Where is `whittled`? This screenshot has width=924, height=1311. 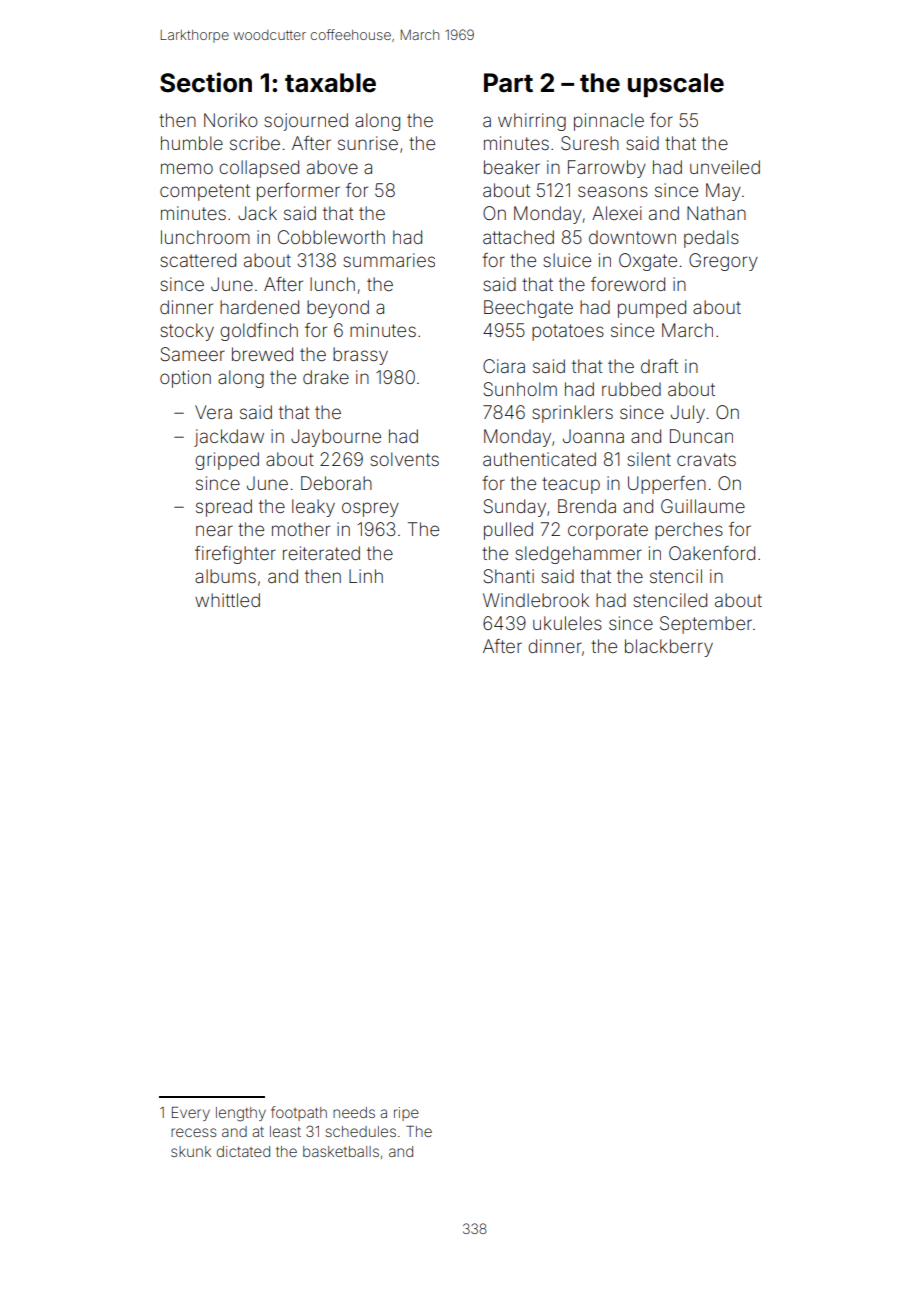 whittled is located at coordinates (227, 600).
